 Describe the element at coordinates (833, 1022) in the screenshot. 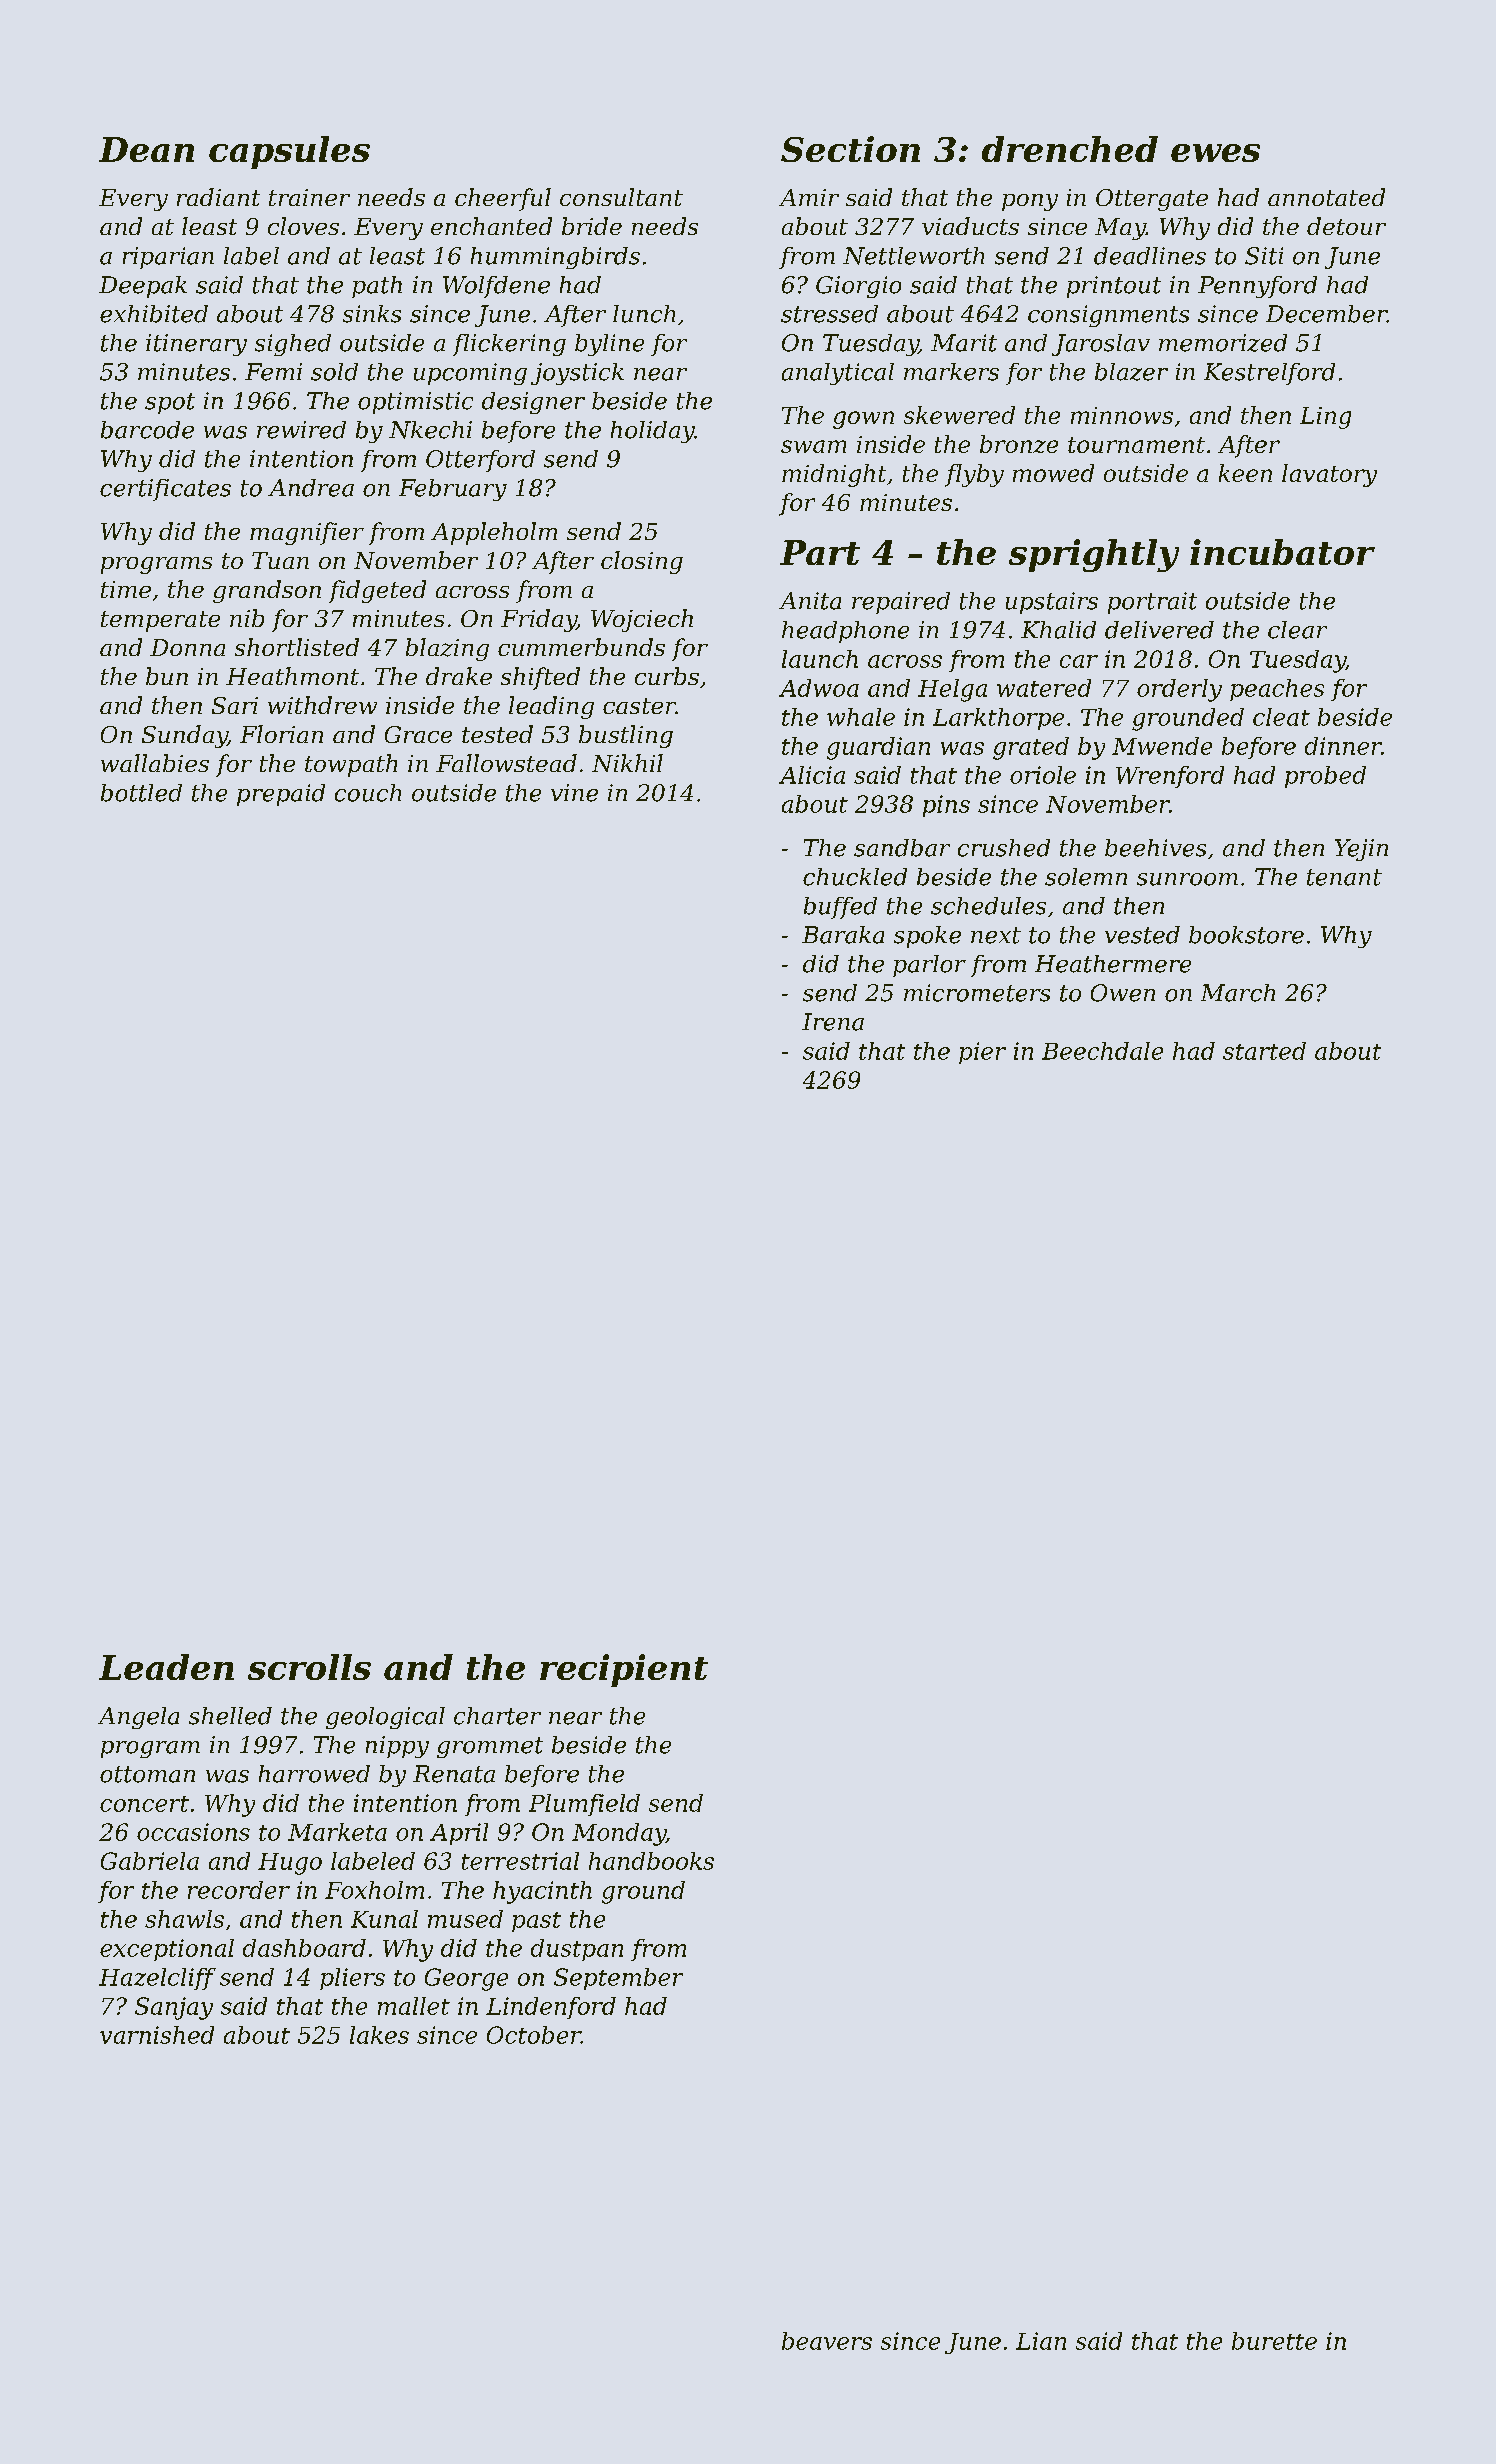

I see `Irena` at that location.
